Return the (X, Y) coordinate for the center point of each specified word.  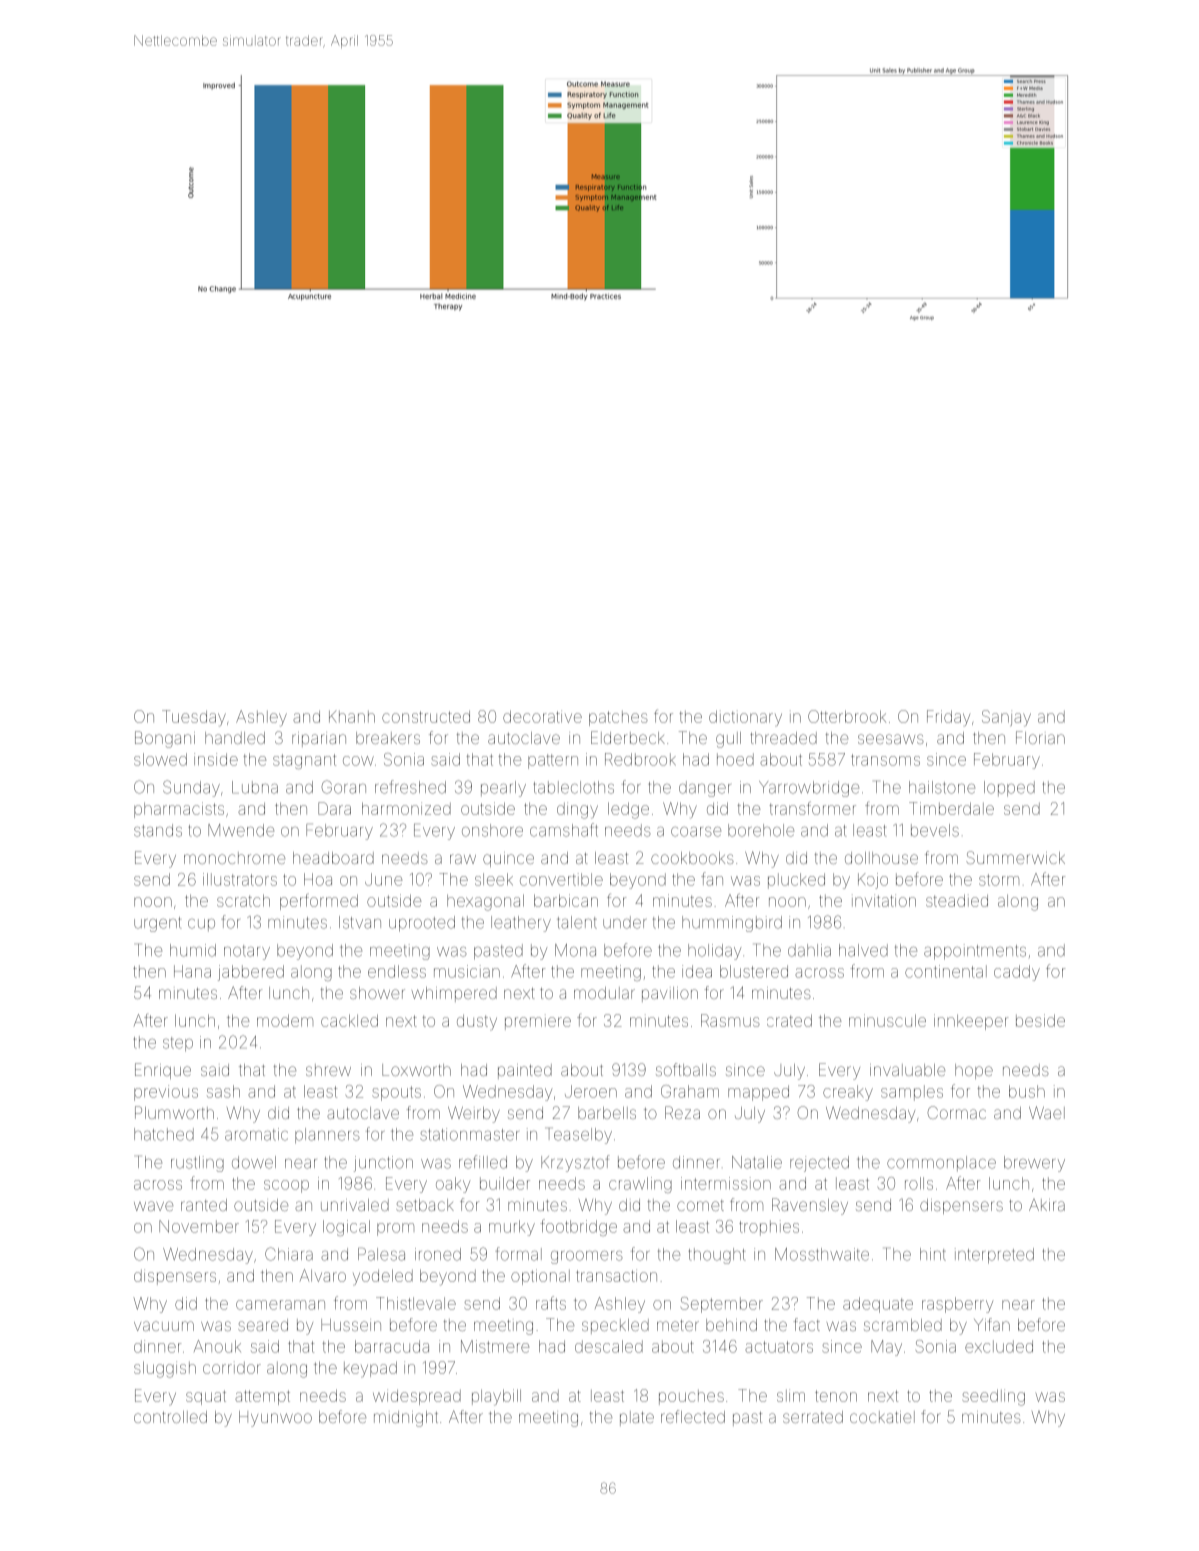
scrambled (903, 1325)
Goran (344, 787)
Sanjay (1006, 718)
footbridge (578, 1227)
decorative (542, 716)
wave (153, 1206)
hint (933, 1254)
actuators (779, 1347)
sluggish (165, 1369)
